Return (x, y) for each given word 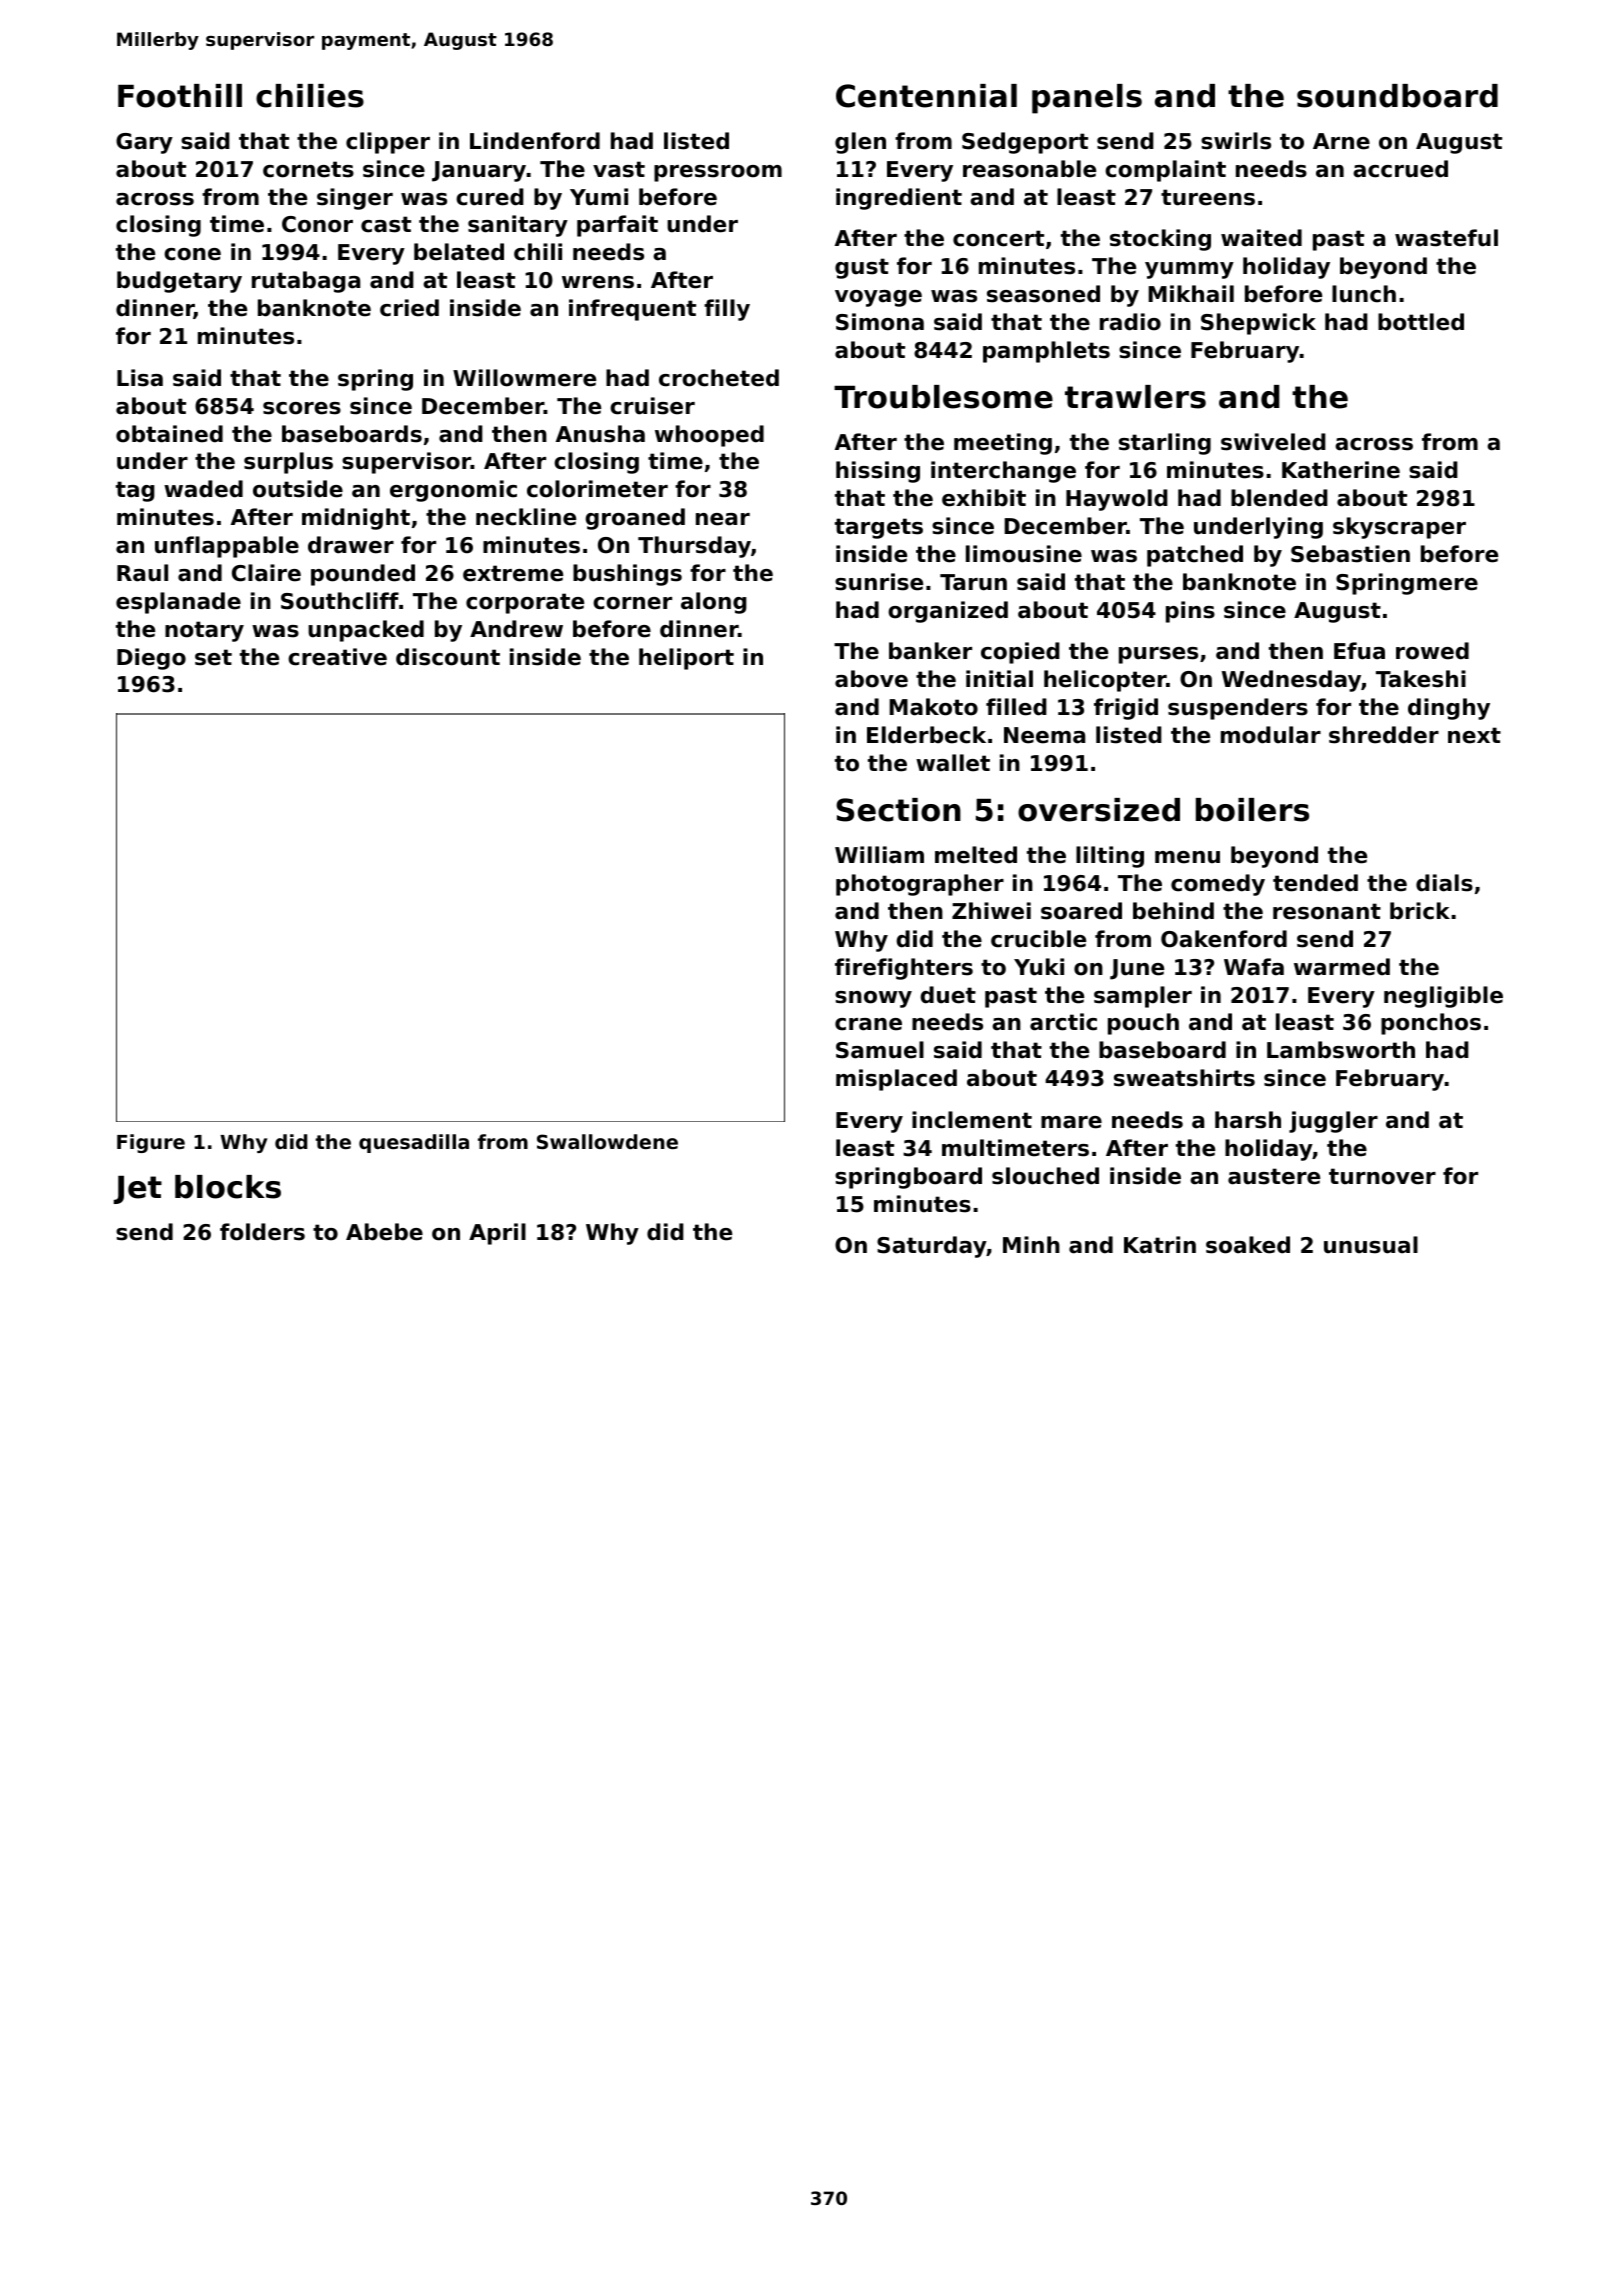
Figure (151, 1143)
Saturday (931, 1247)
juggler (1333, 1122)
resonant (1327, 911)
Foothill (180, 96)
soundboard (1397, 96)
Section (898, 810)
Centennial (926, 96)
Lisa (140, 378)
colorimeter (597, 489)
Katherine (1341, 470)
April (497, 1234)
